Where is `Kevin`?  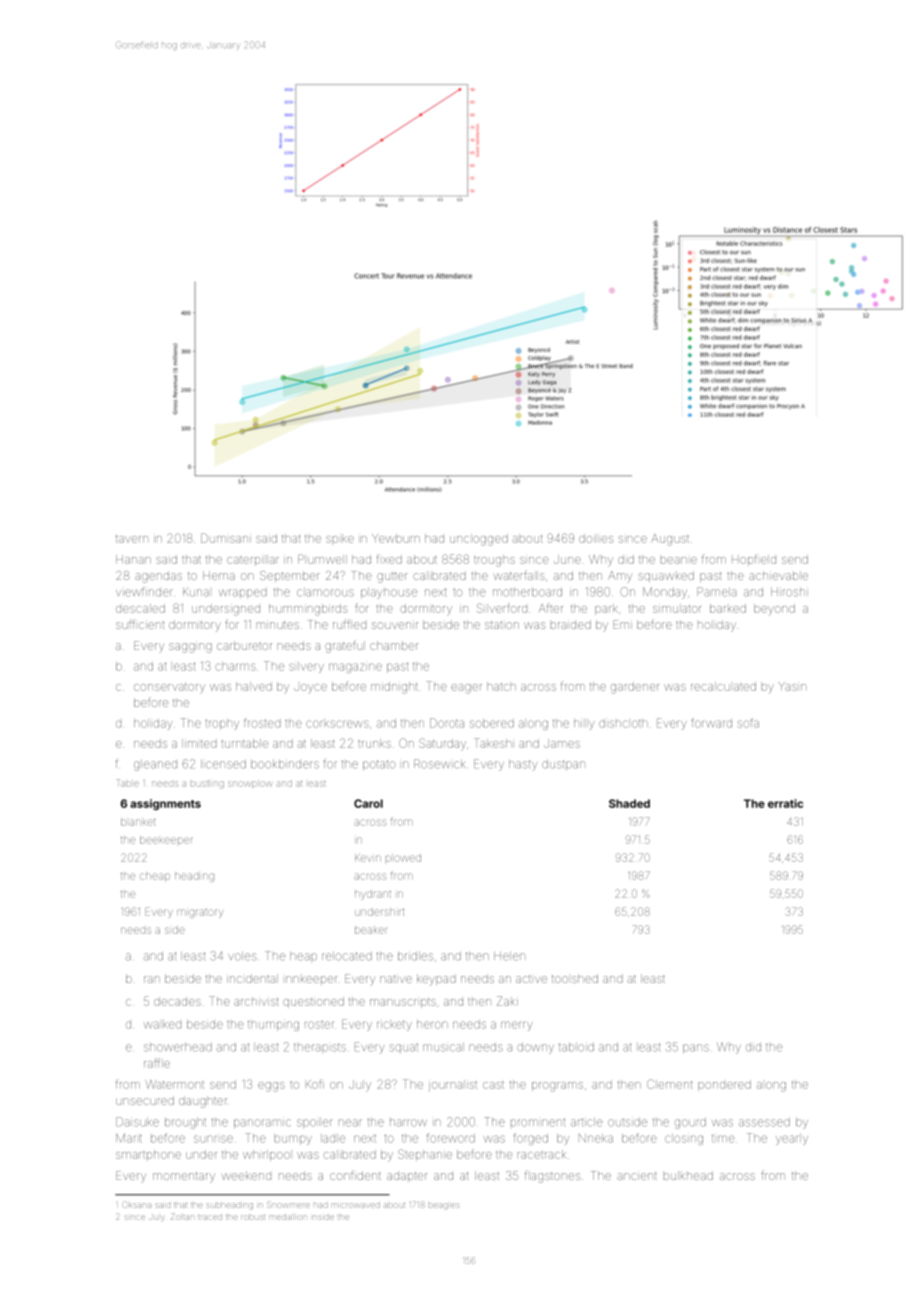
Kevin is located at coordinates (368, 858).
